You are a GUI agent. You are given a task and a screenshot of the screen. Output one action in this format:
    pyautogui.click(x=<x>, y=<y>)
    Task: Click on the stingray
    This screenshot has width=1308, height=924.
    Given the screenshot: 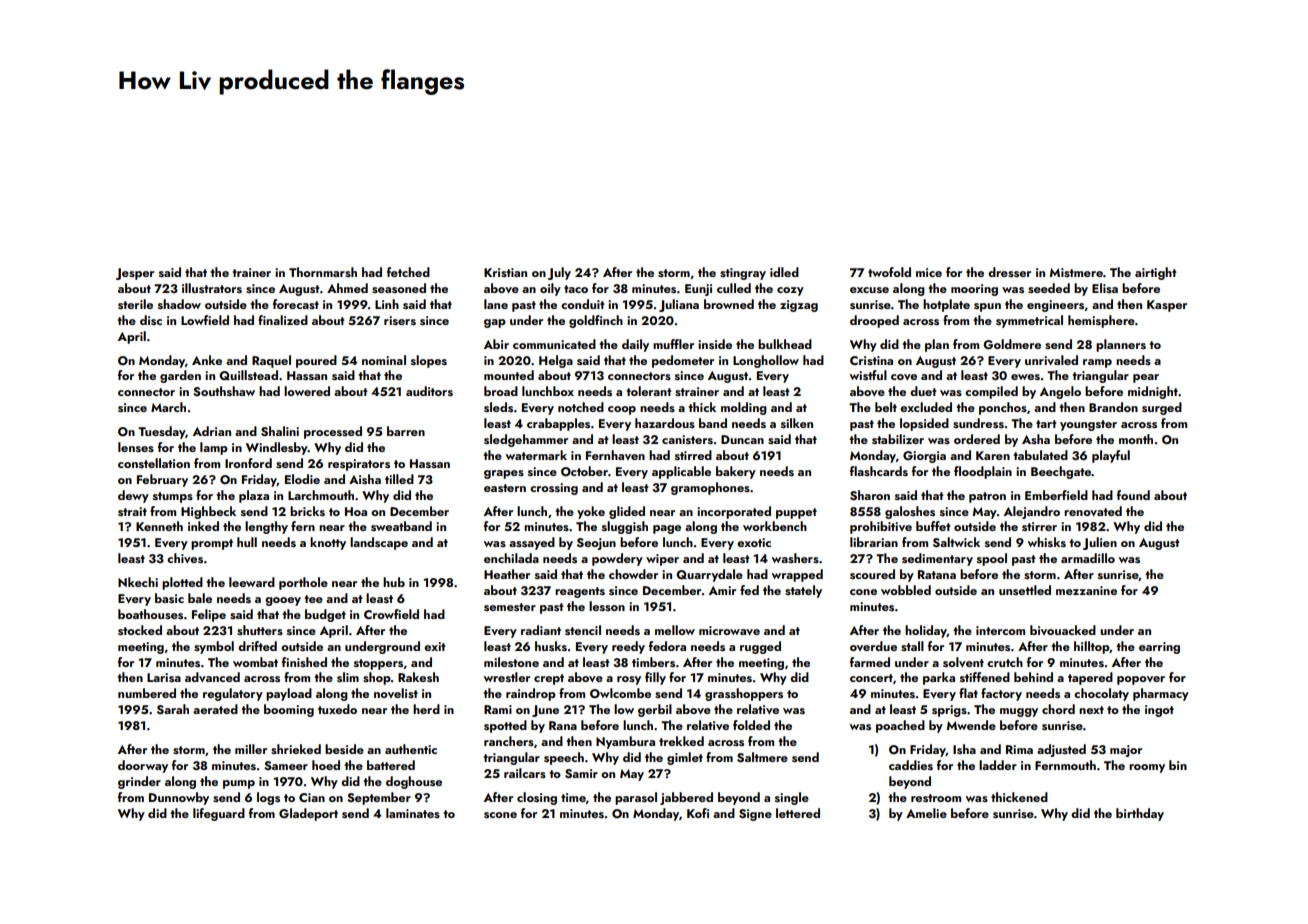 What is the action you would take?
    pyautogui.click(x=743, y=274)
